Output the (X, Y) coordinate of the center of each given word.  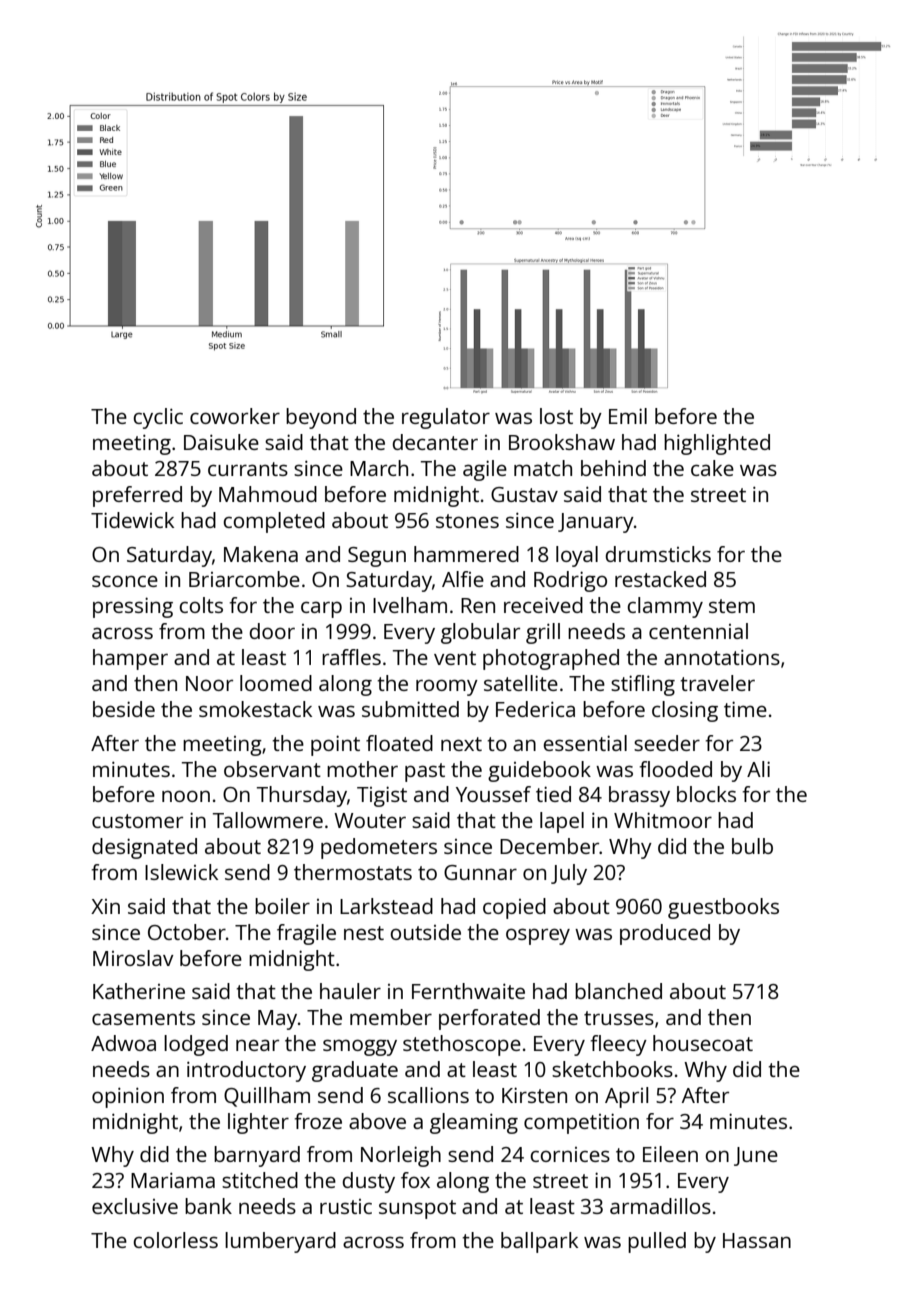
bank (208, 1206)
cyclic (158, 418)
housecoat (703, 1043)
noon (186, 796)
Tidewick (132, 520)
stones (467, 521)
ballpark (539, 1242)
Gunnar (480, 872)
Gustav (524, 494)
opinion (128, 1097)
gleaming (474, 1123)
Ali (758, 769)
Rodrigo (570, 581)
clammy (665, 607)
